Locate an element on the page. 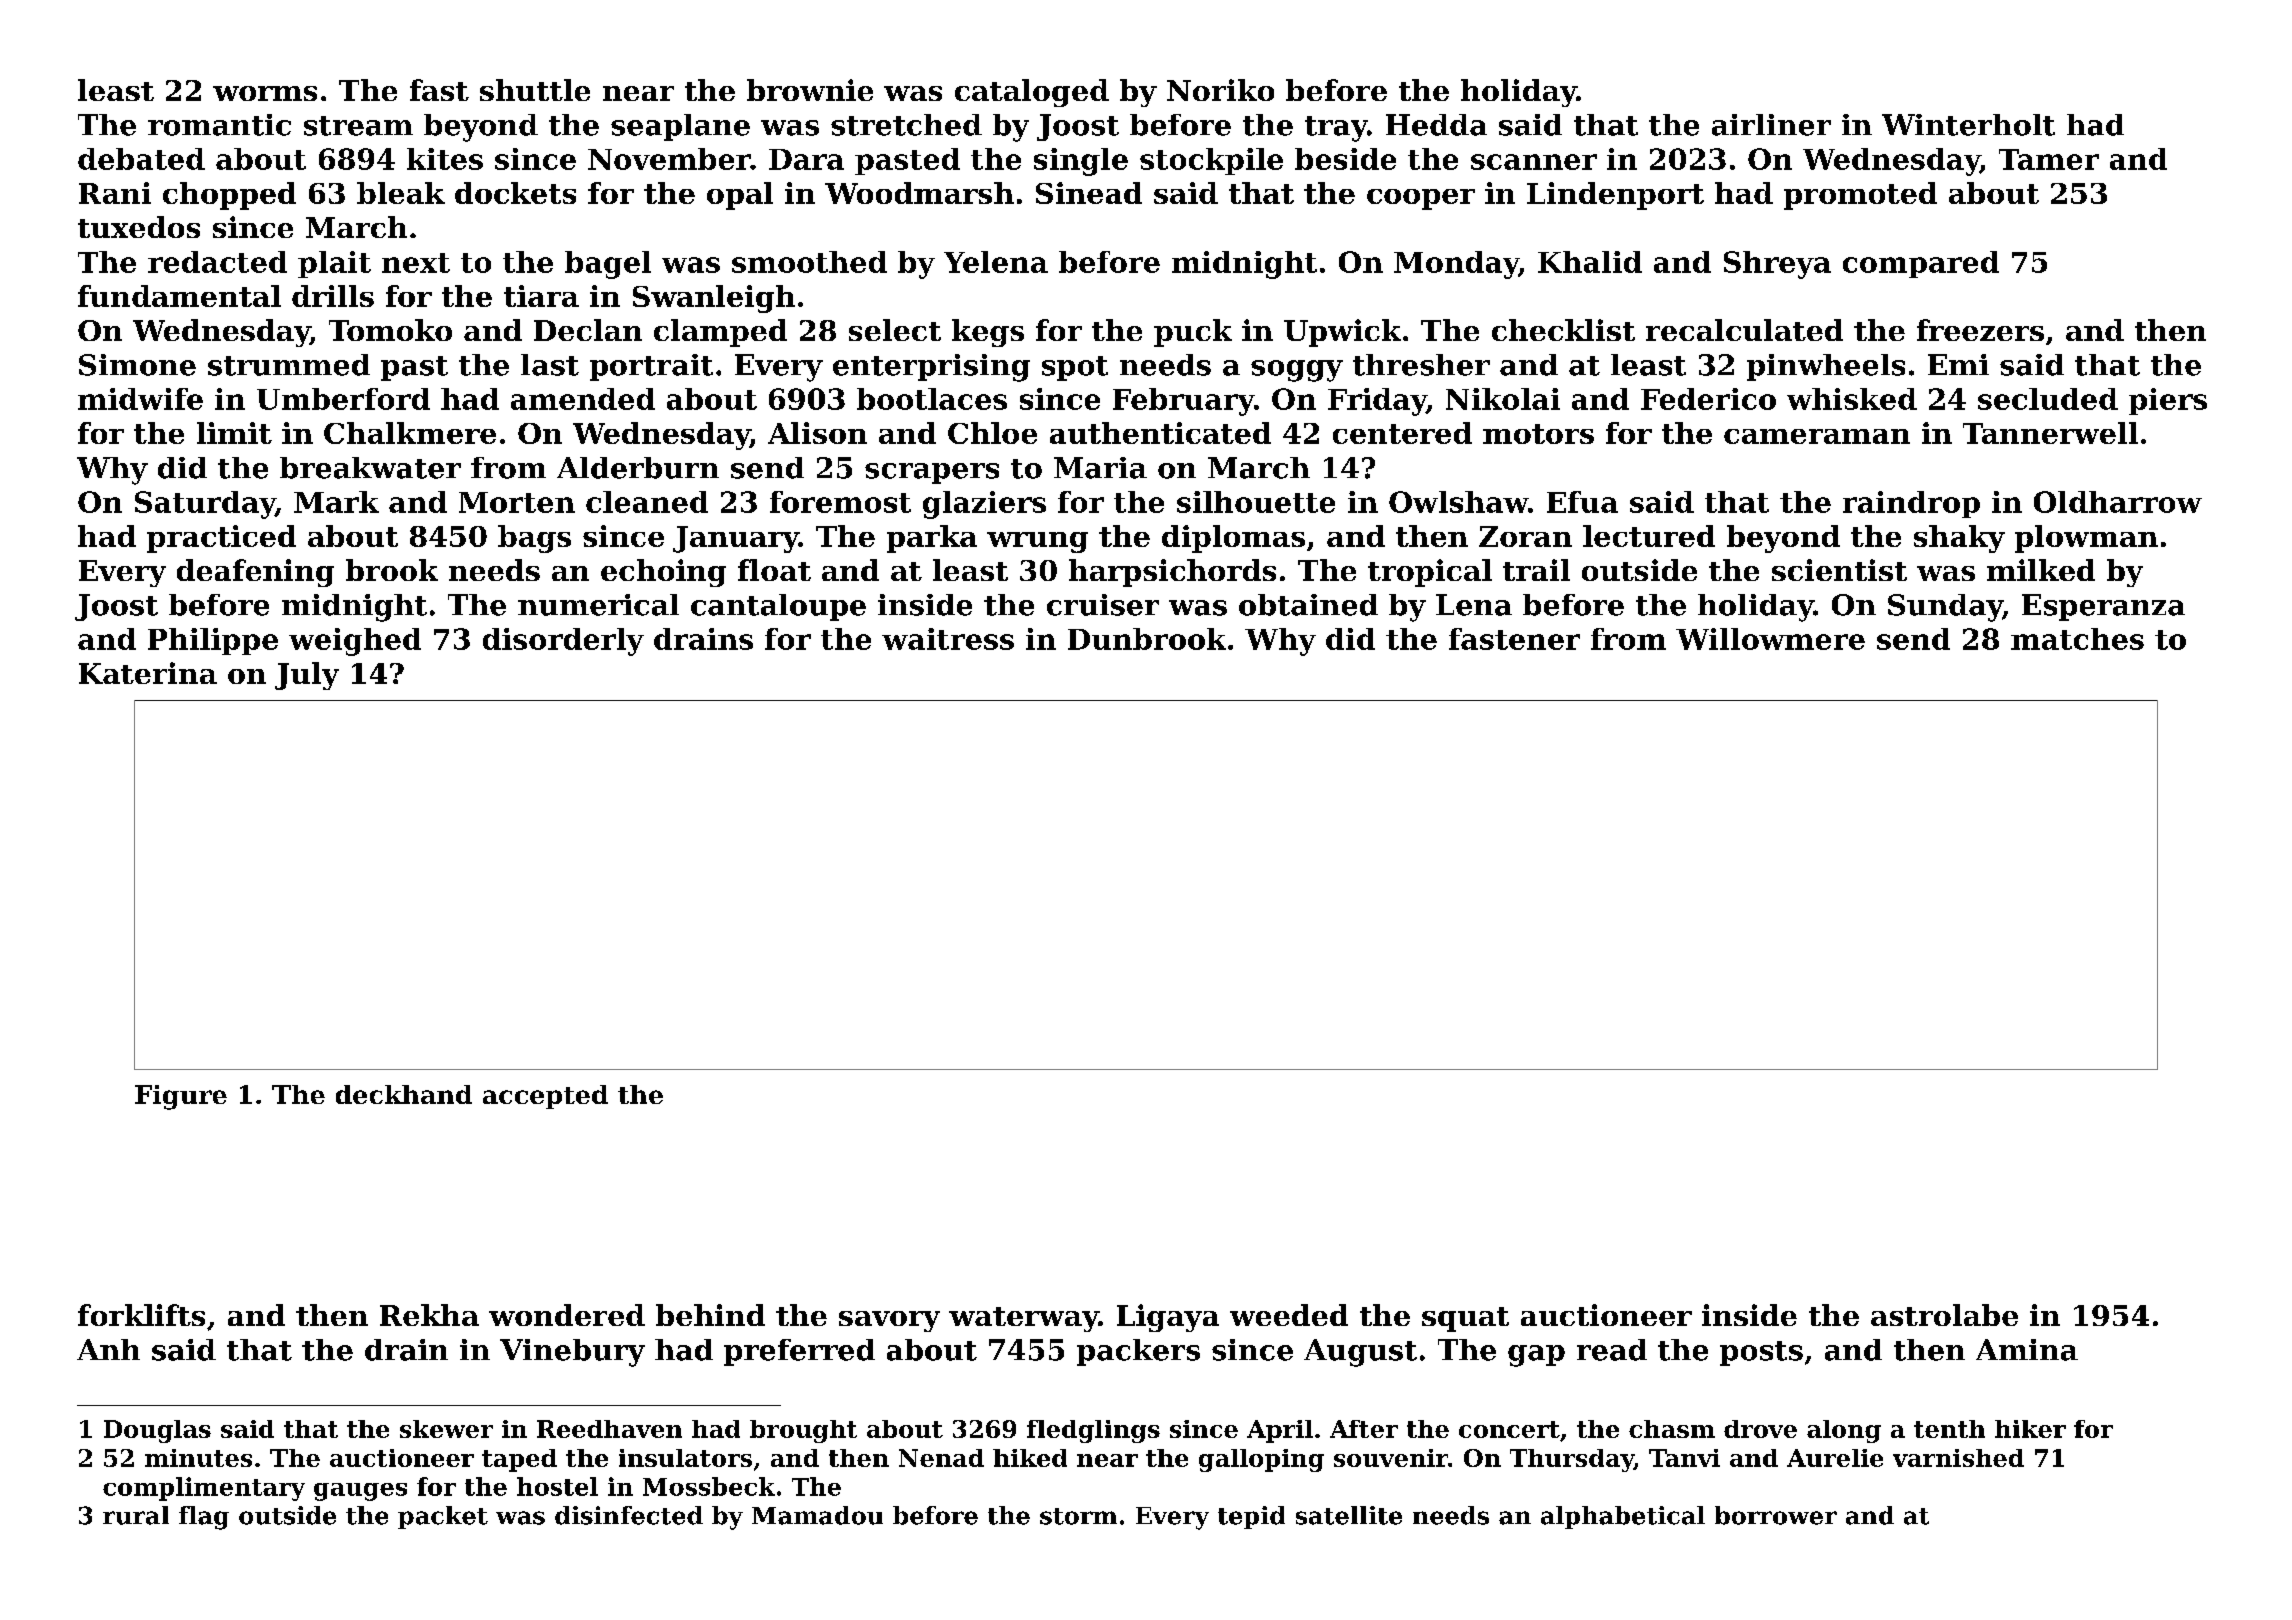  satellite is located at coordinates (1349, 1515).
